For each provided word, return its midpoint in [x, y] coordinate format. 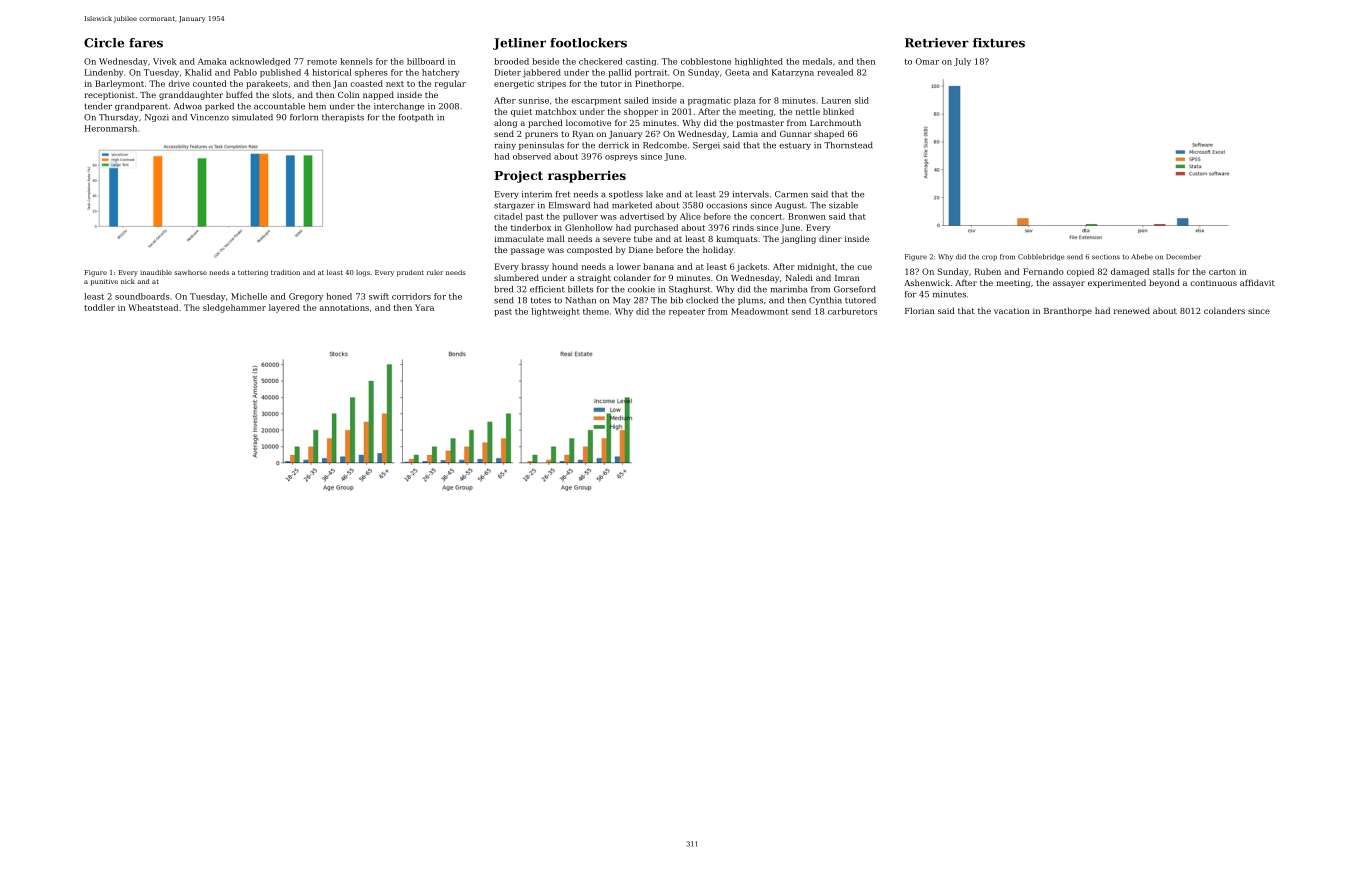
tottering [253, 273]
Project [518, 177]
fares [146, 43]
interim [537, 194]
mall [556, 238]
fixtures [999, 43]
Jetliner [519, 44]
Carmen [791, 194]
